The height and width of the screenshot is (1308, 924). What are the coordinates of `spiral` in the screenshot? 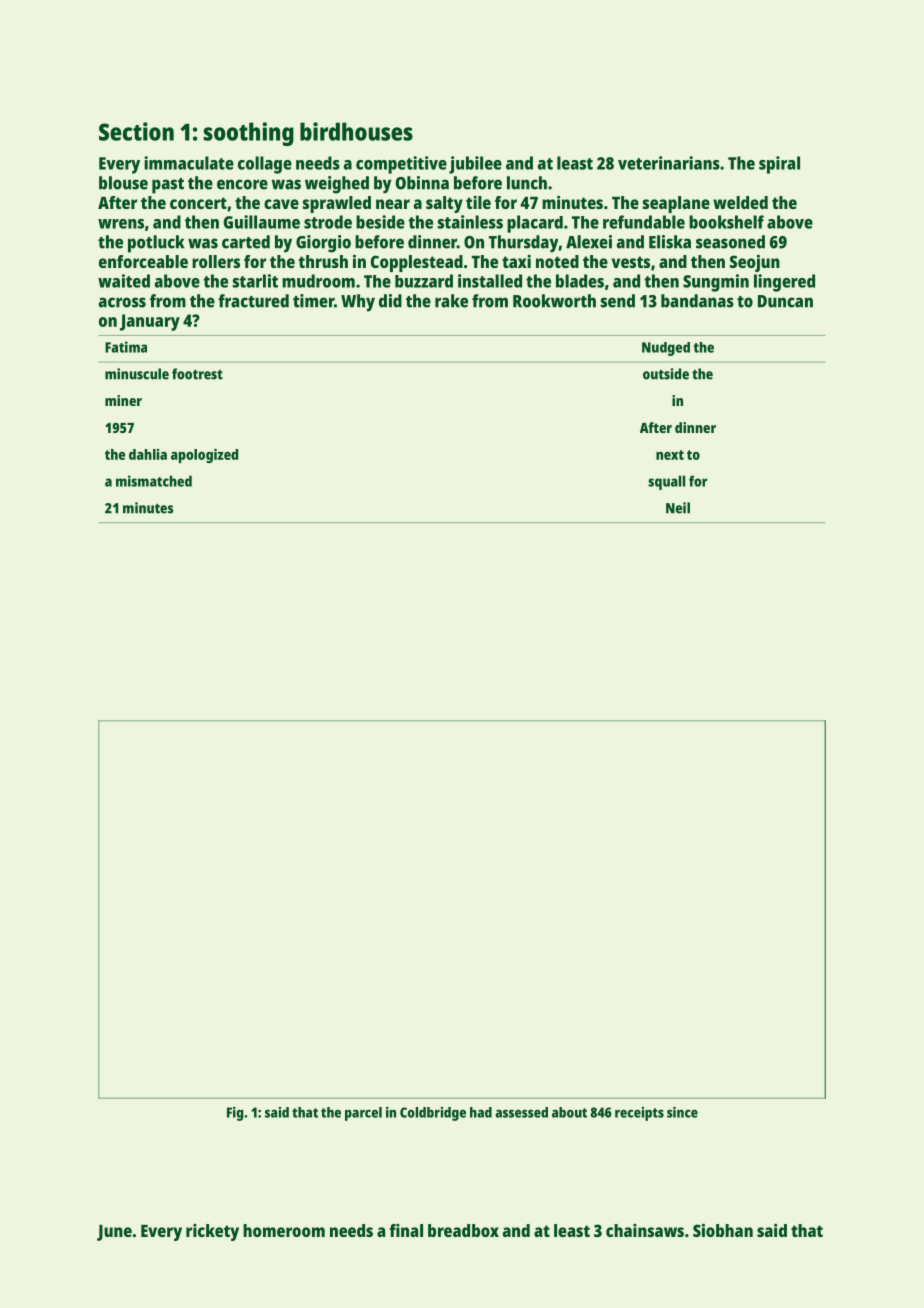 It's located at (779, 165).
